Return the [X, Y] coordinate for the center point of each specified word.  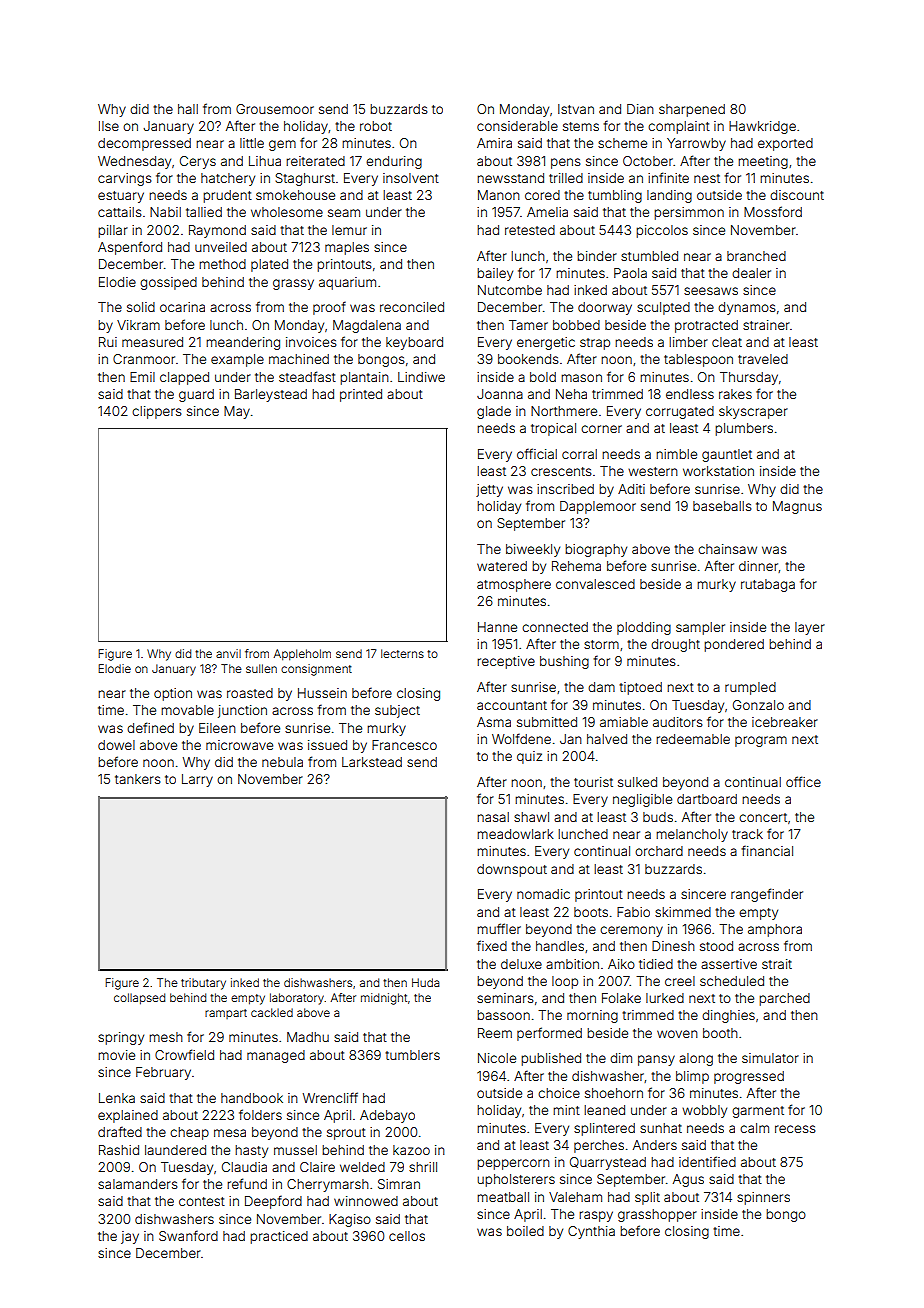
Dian [640, 109]
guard [196, 395]
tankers [138, 779]
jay [130, 1237]
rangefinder [767, 895]
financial [767, 850]
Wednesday [134, 162]
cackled [272, 1012]
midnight [384, 999]
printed [361, 395]
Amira [494, 143]
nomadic [543, 894]
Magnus [797, 507]
